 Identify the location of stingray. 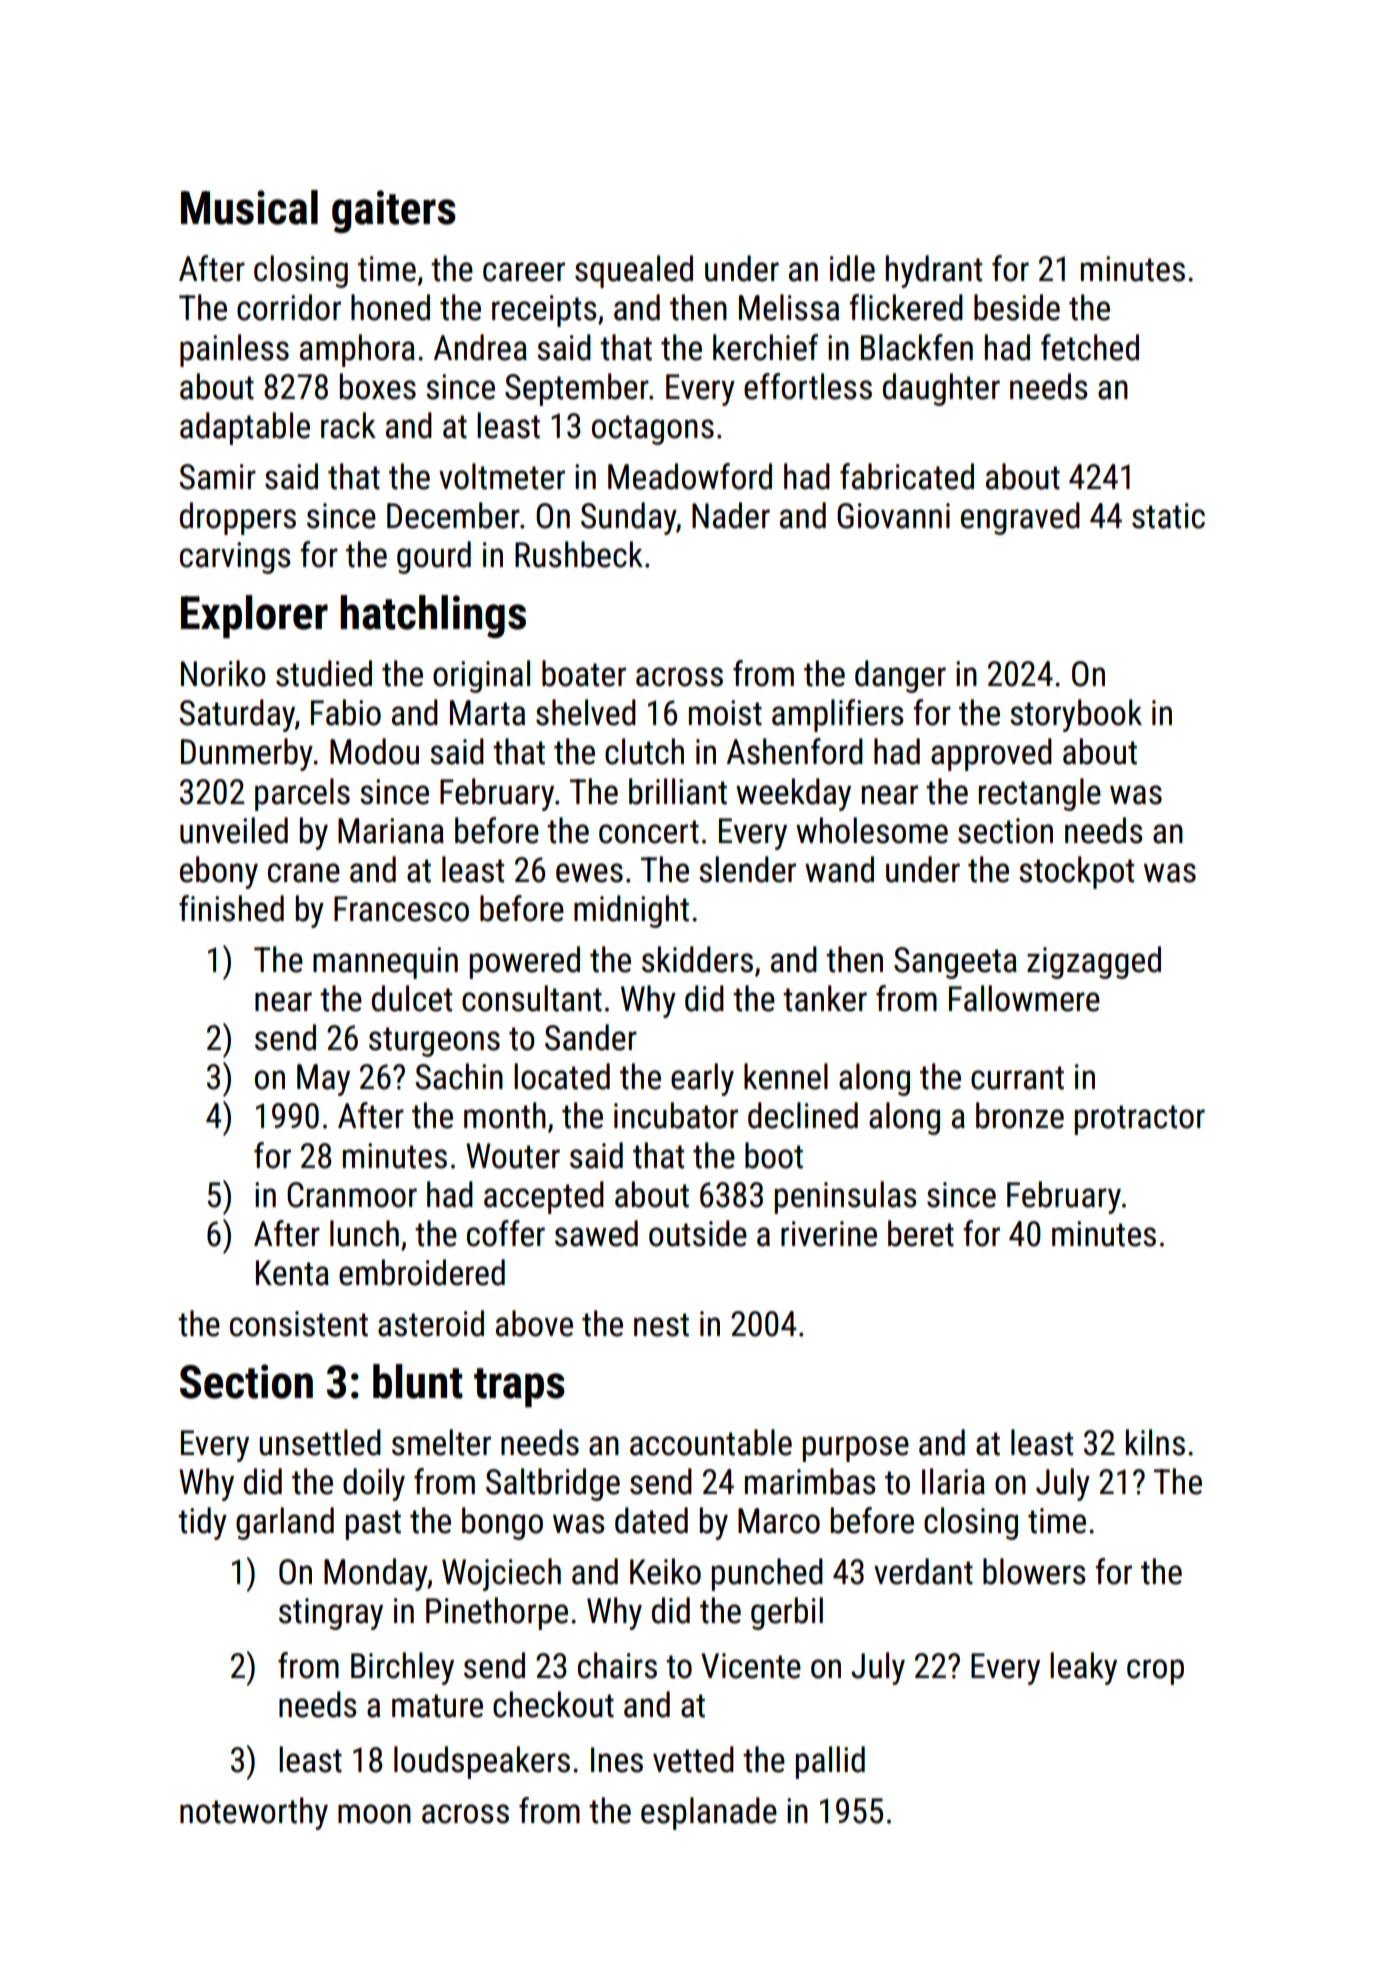
(331, 1614).
